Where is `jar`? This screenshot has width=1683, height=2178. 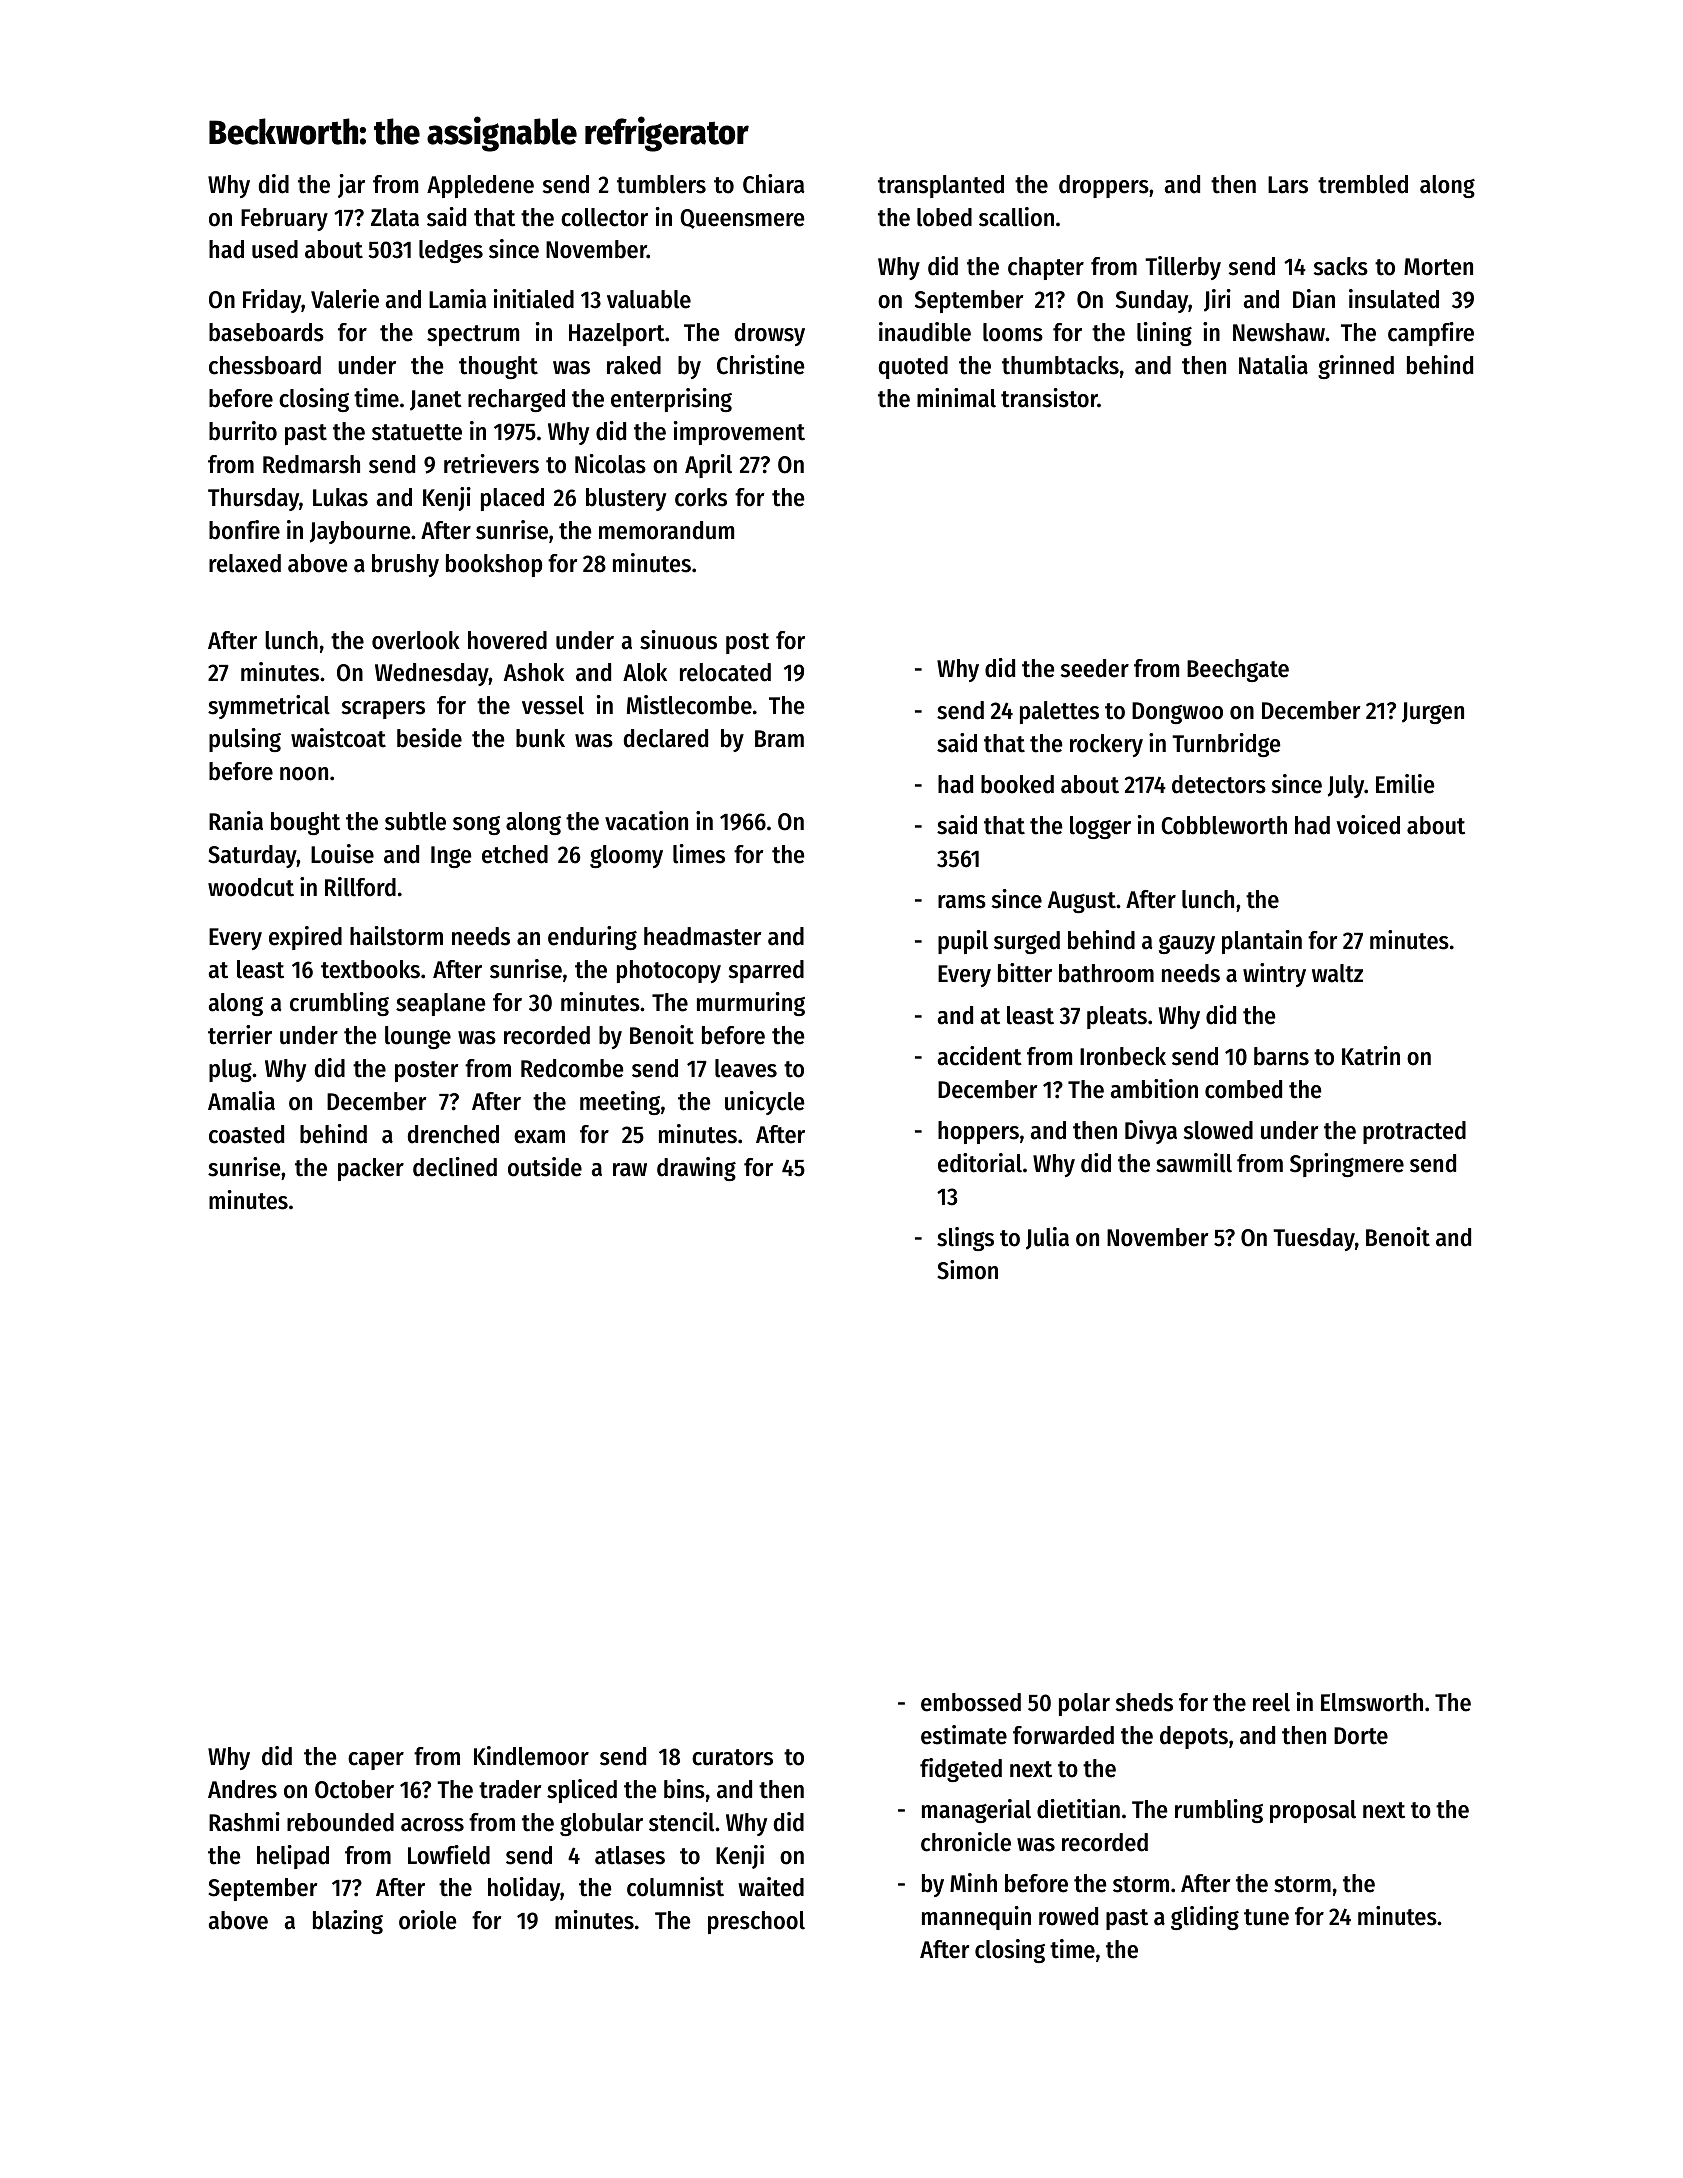 jar is located at coordinates (351, 186).
